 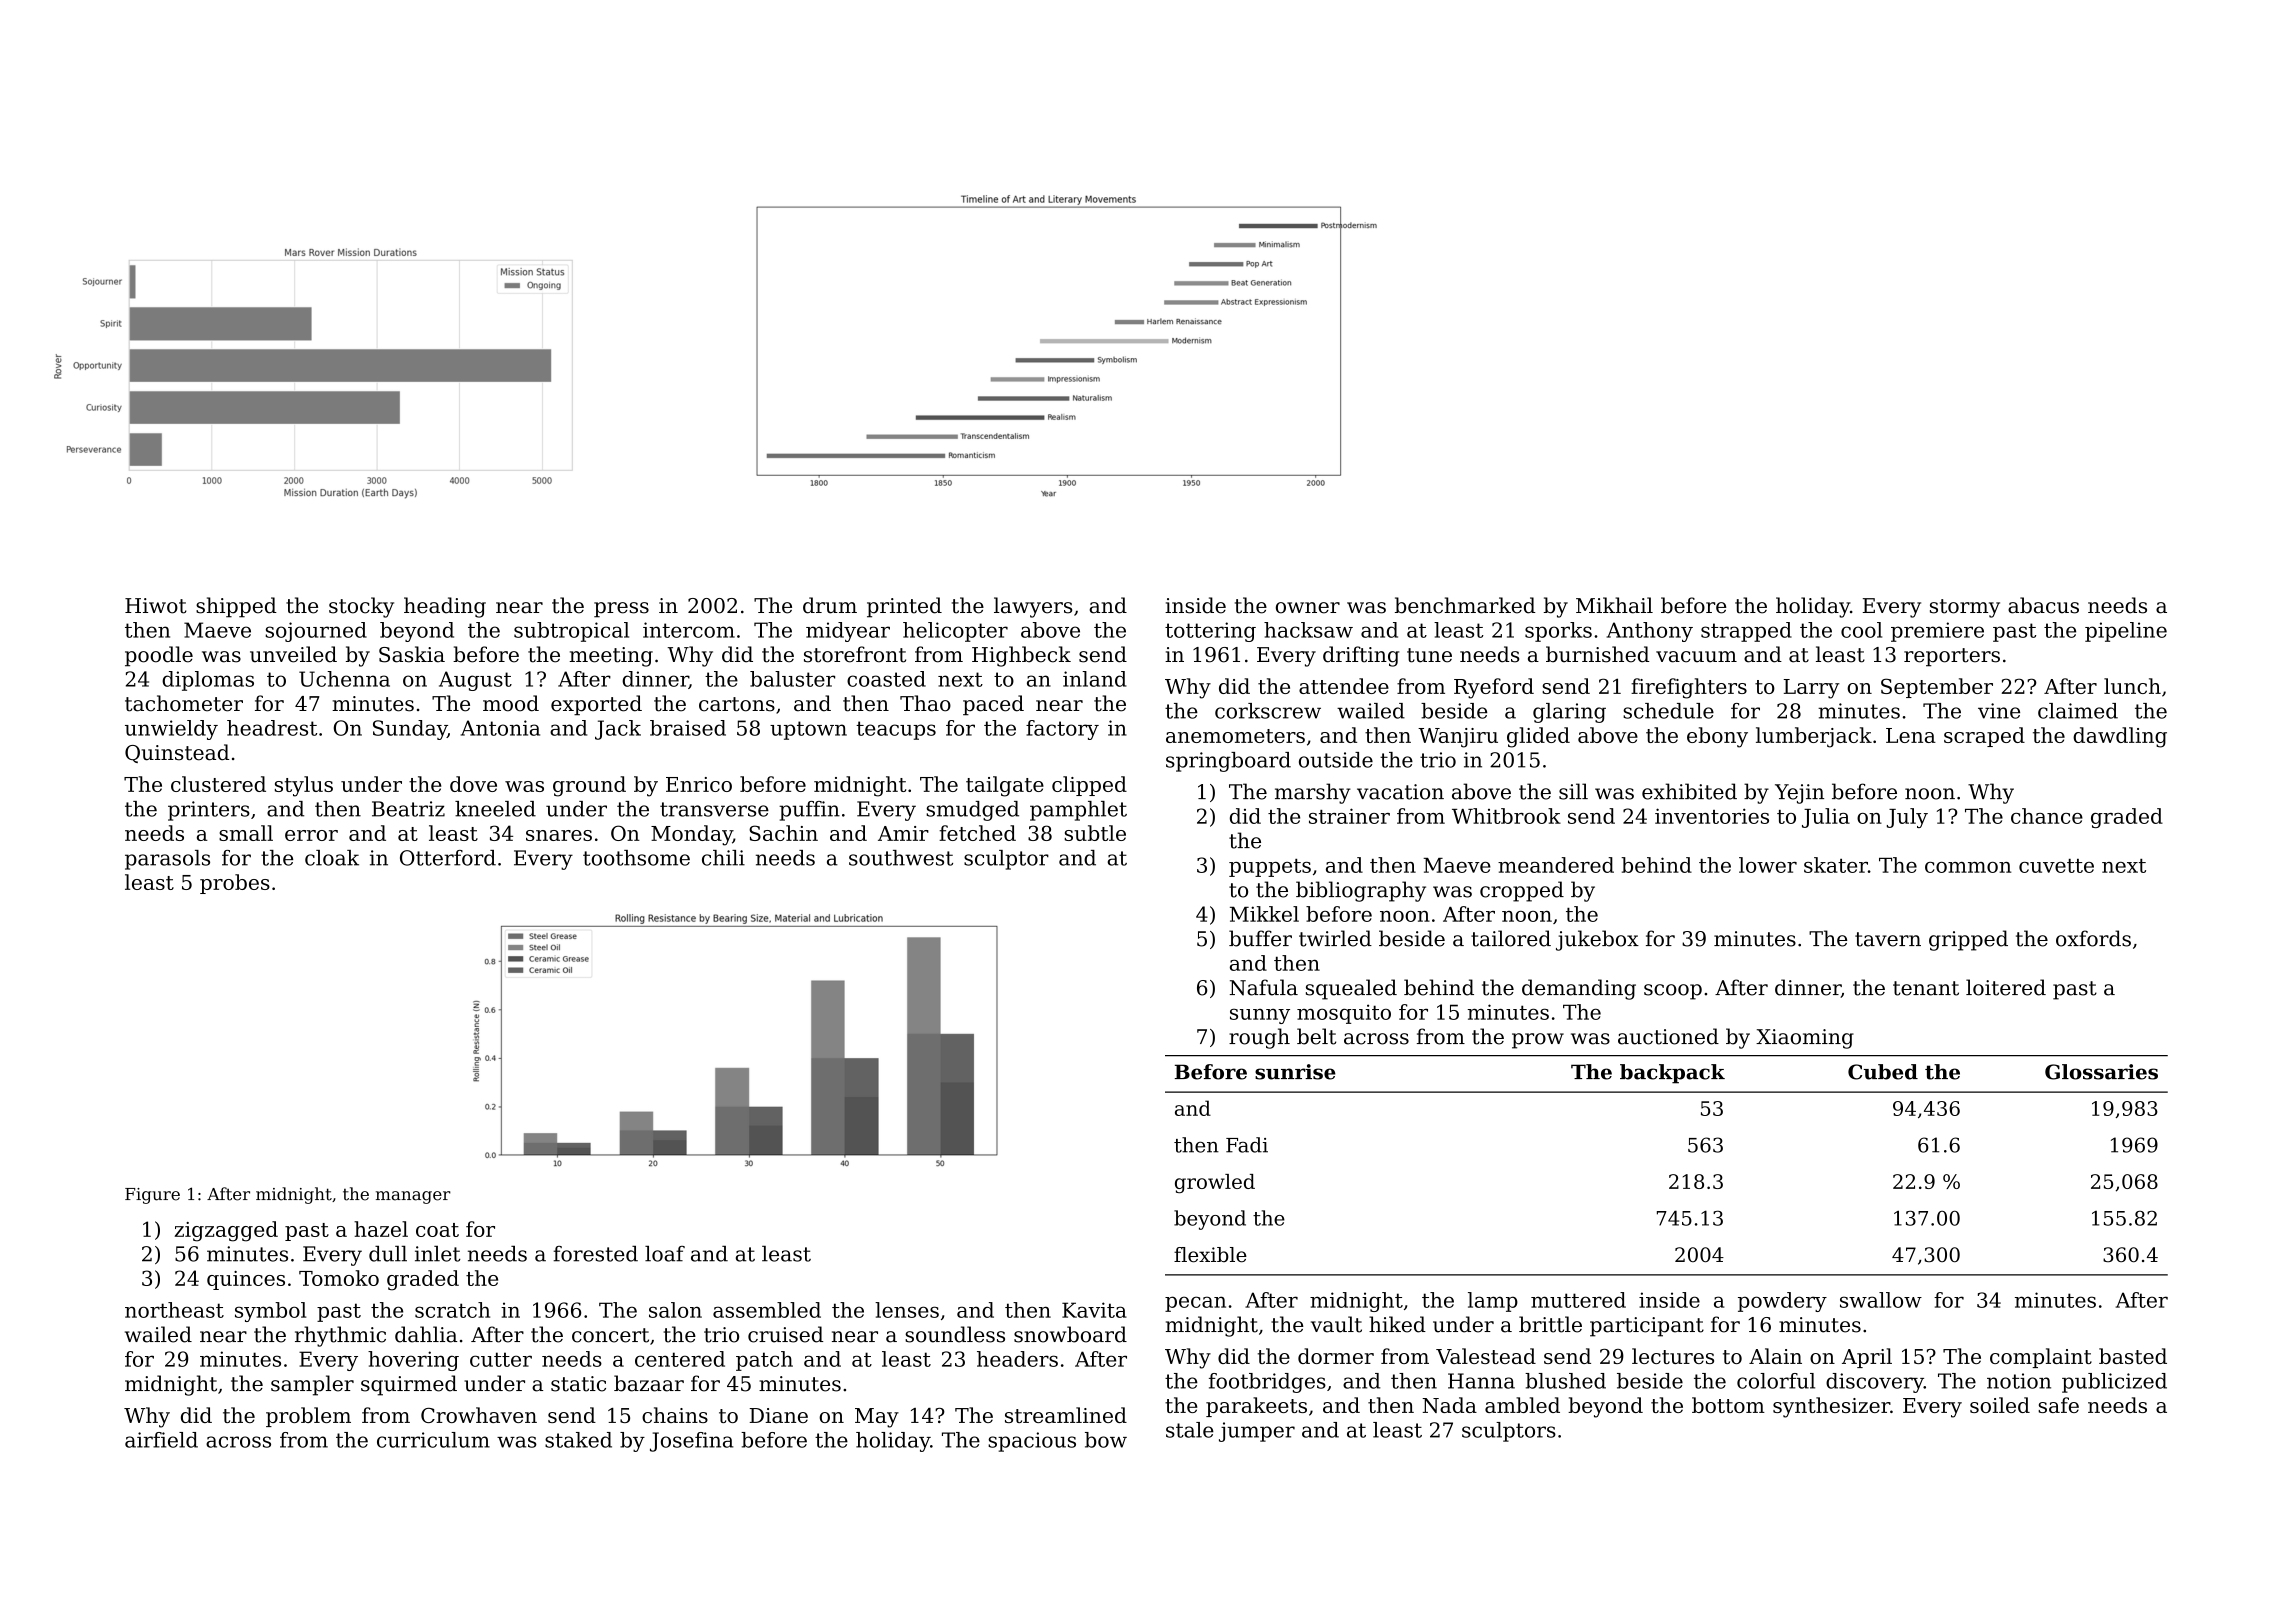 I want to click on lenses, so click(x=907, y=1310).
